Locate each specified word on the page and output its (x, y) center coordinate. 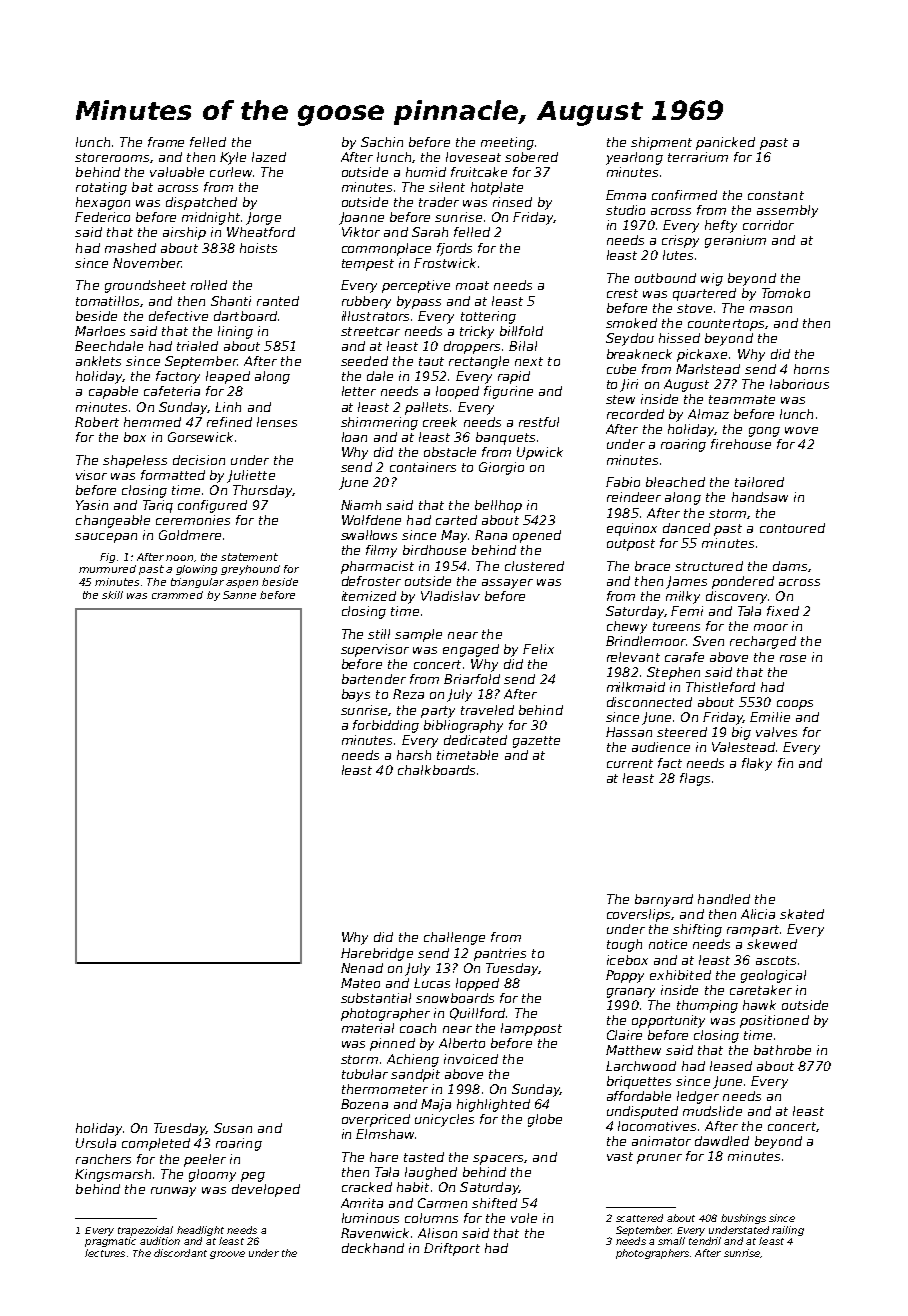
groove (227, 1255)
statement (249, 557)
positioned (774, 1021)
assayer (507, 584)
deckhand (373, 1248)
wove (801, 430)
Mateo (360, 983)
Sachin (382, 142)
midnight (211, 218)
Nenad (362, 968)
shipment (661, 143)
